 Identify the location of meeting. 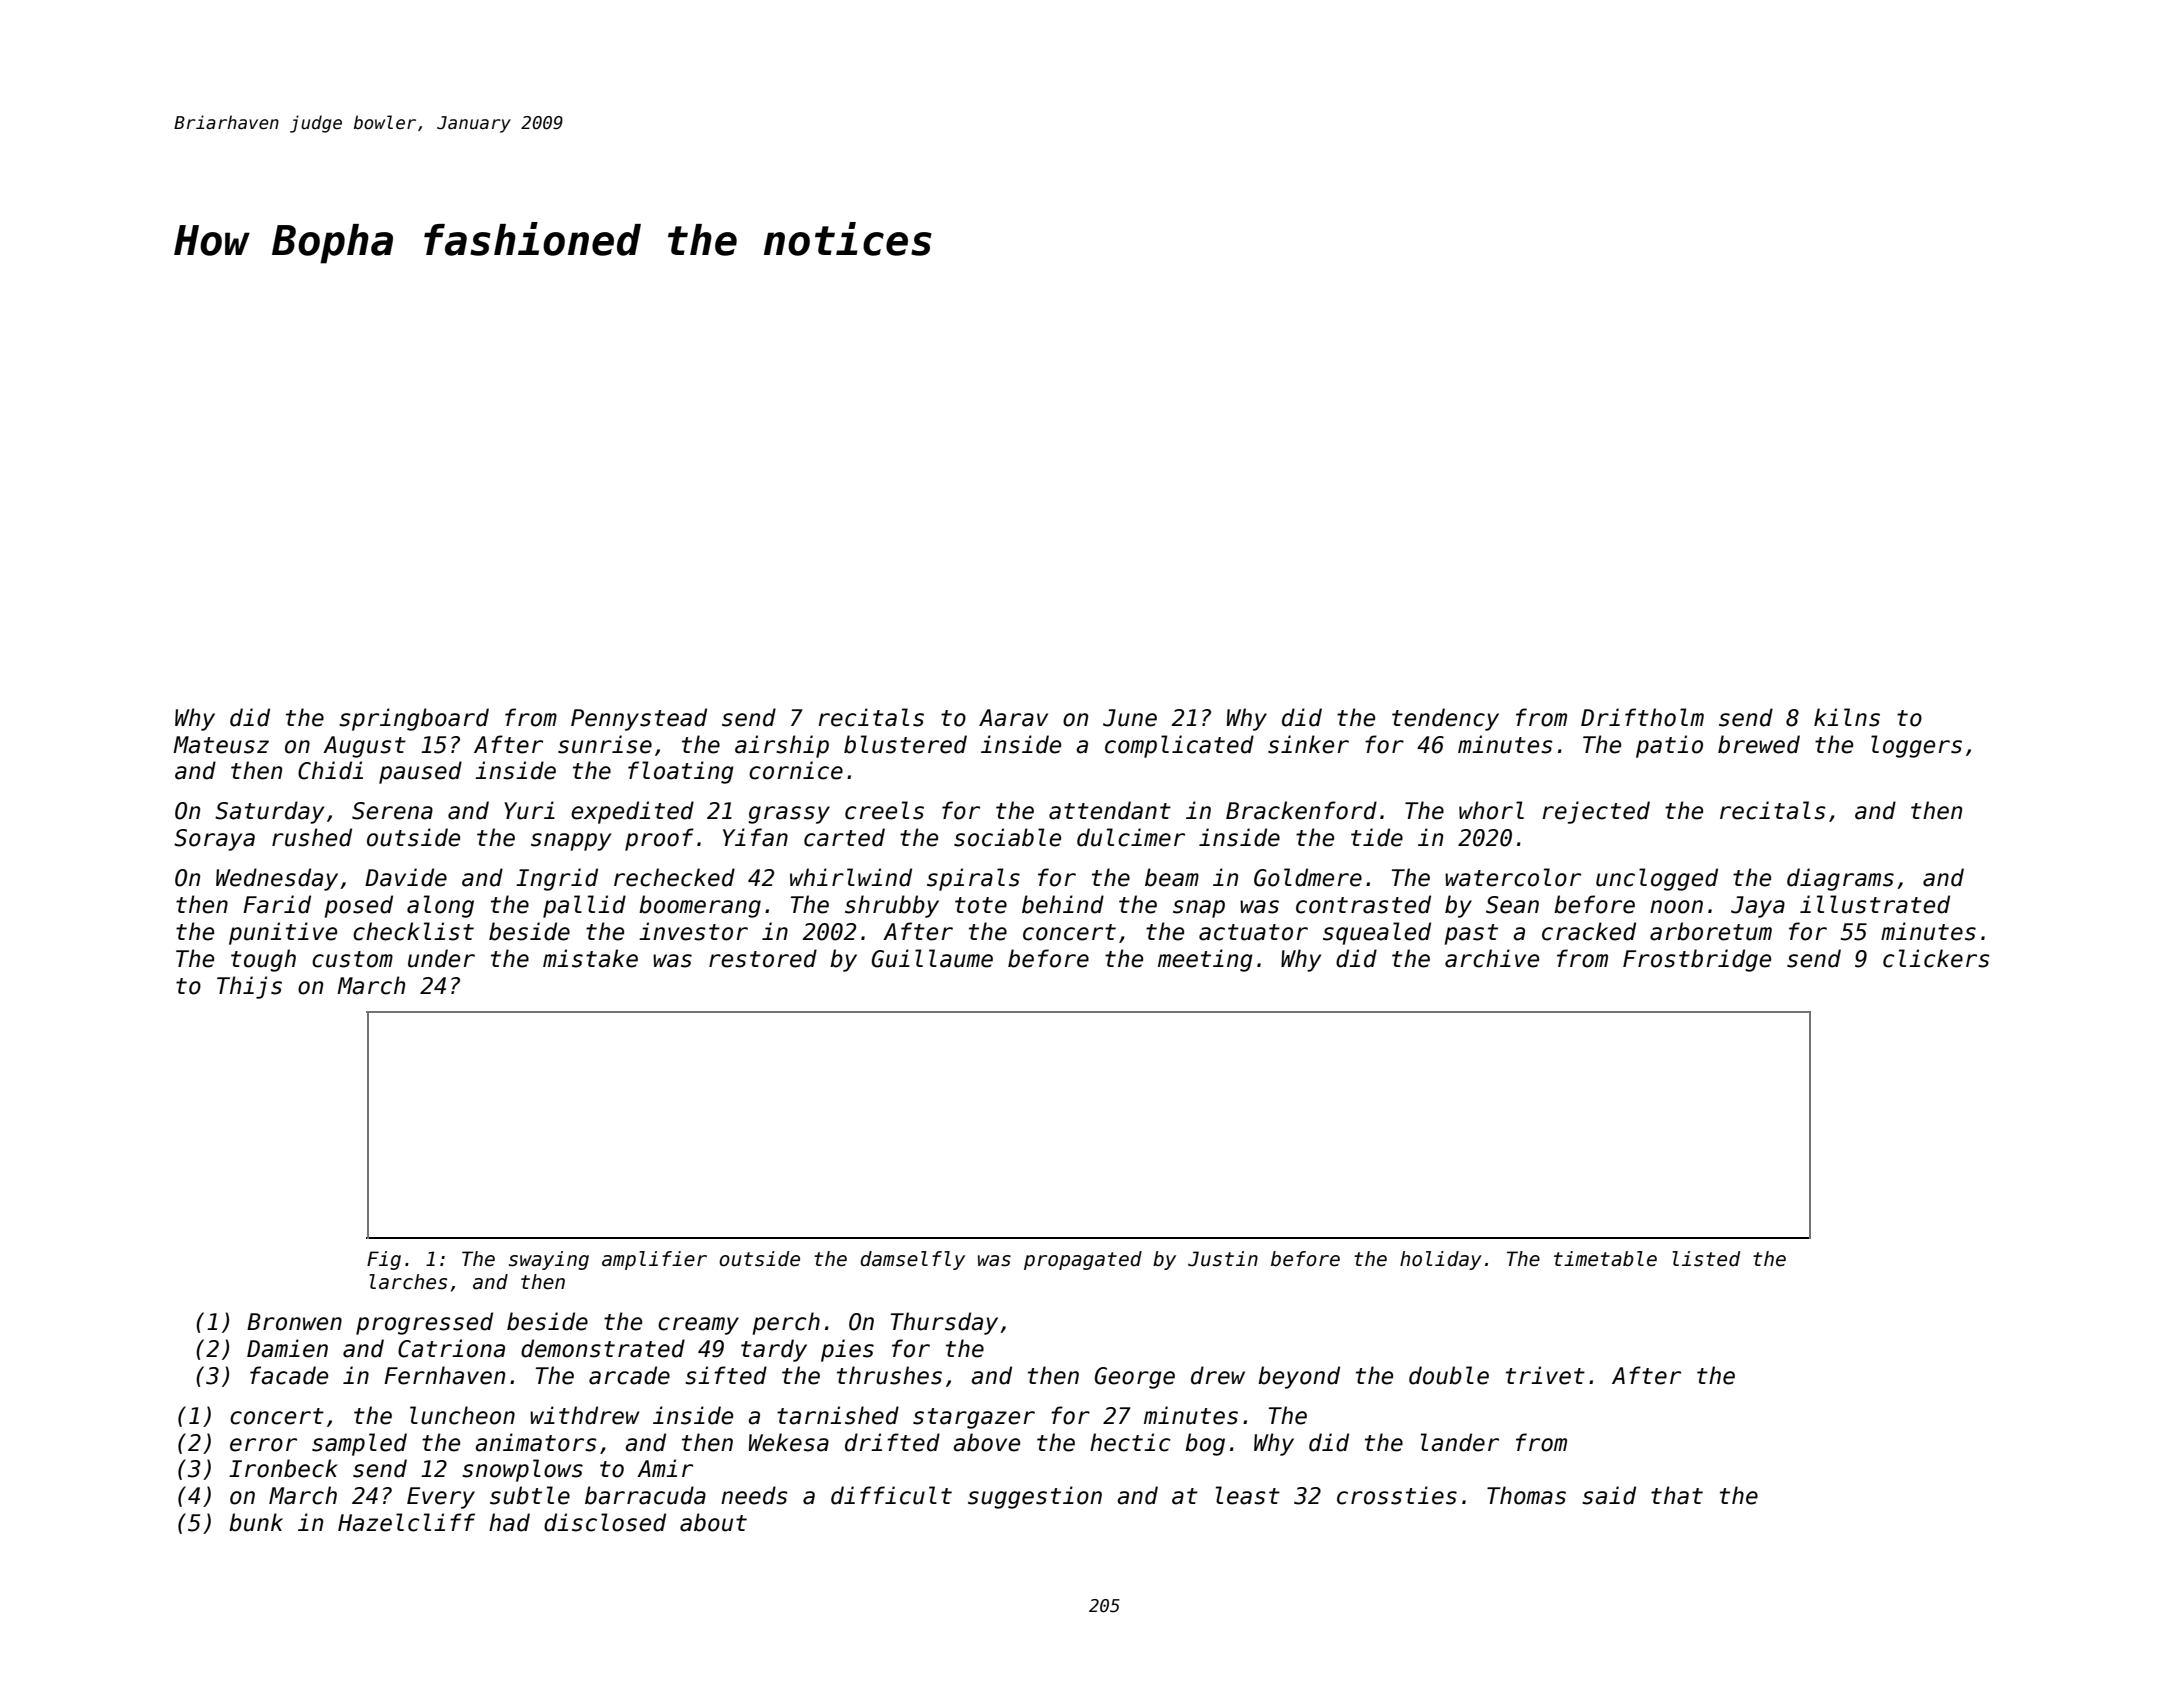
(1205, 960).
